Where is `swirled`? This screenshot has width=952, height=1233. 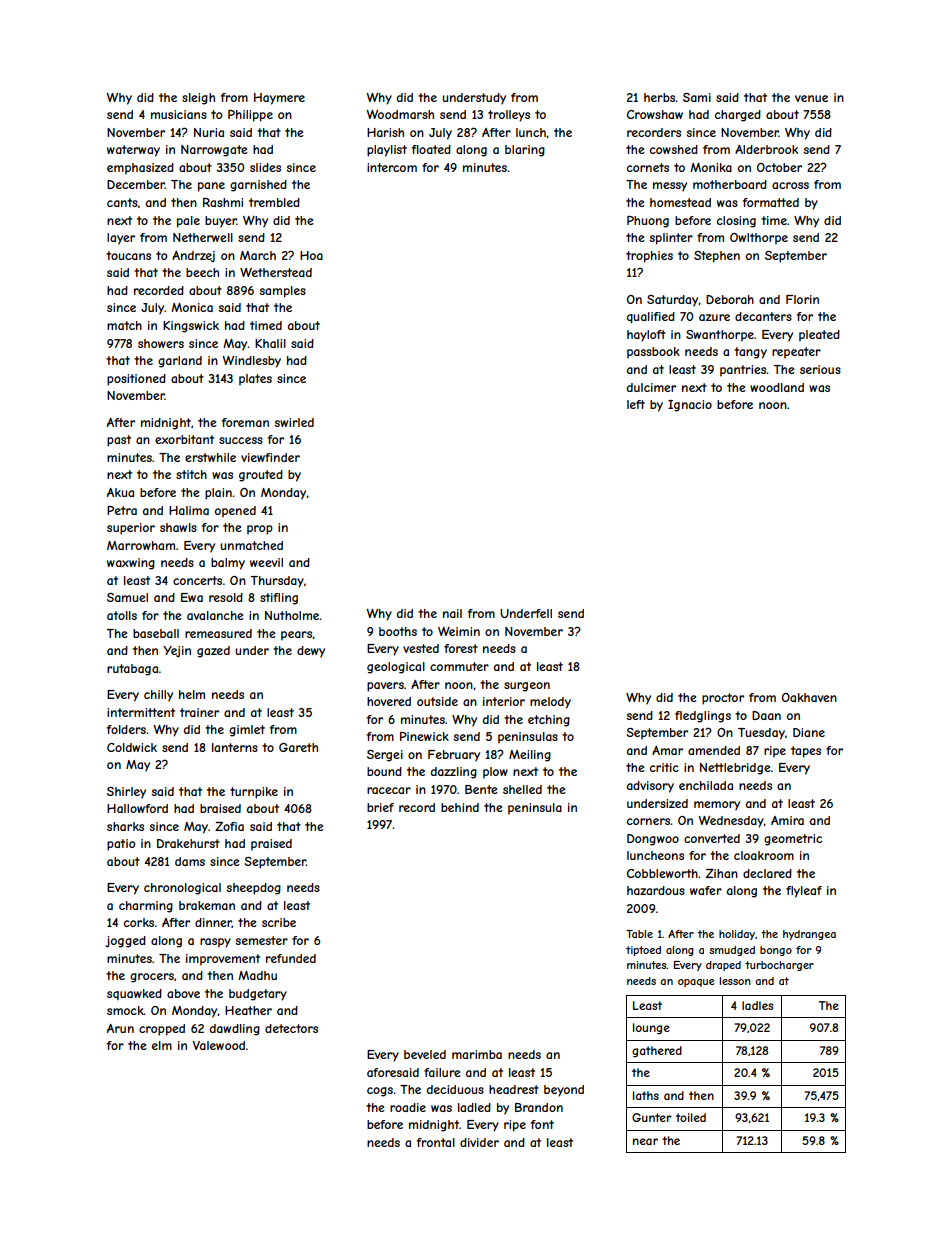
swirled is located at coordinates (294, 422).
